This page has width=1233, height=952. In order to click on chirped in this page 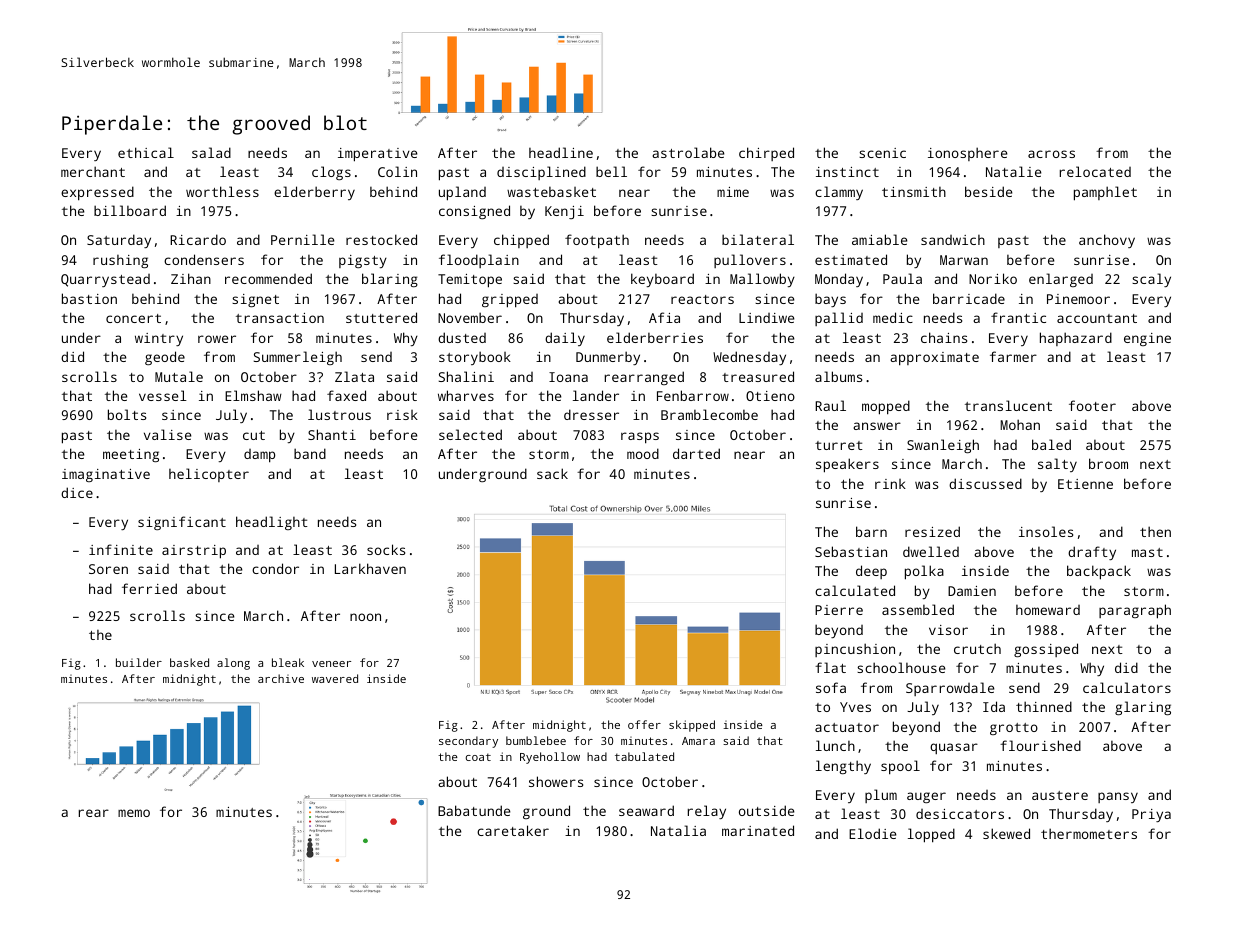, I will do `click(766, 154)`.
